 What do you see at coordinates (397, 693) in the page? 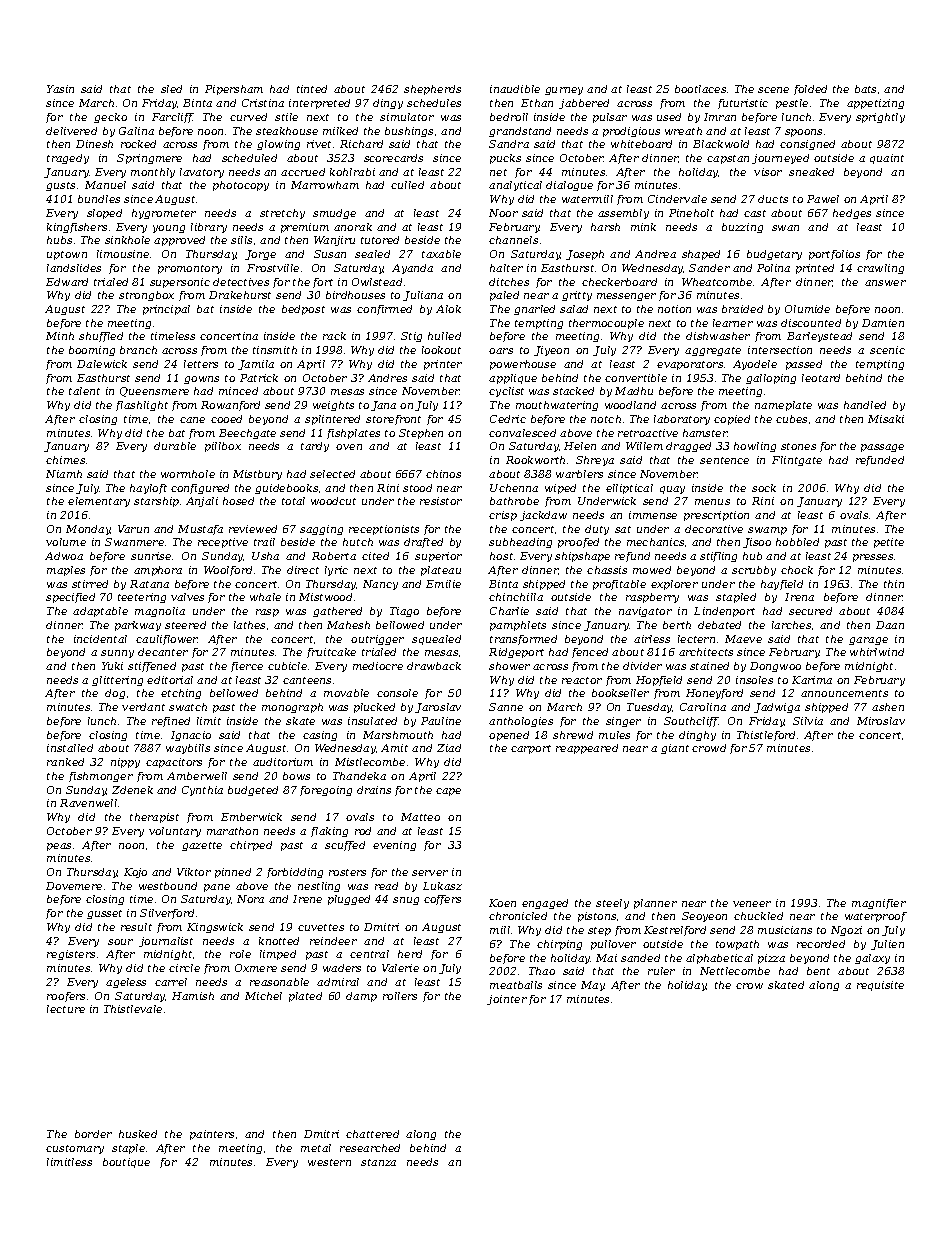
I see `console` at bounding box center [397, 693].
